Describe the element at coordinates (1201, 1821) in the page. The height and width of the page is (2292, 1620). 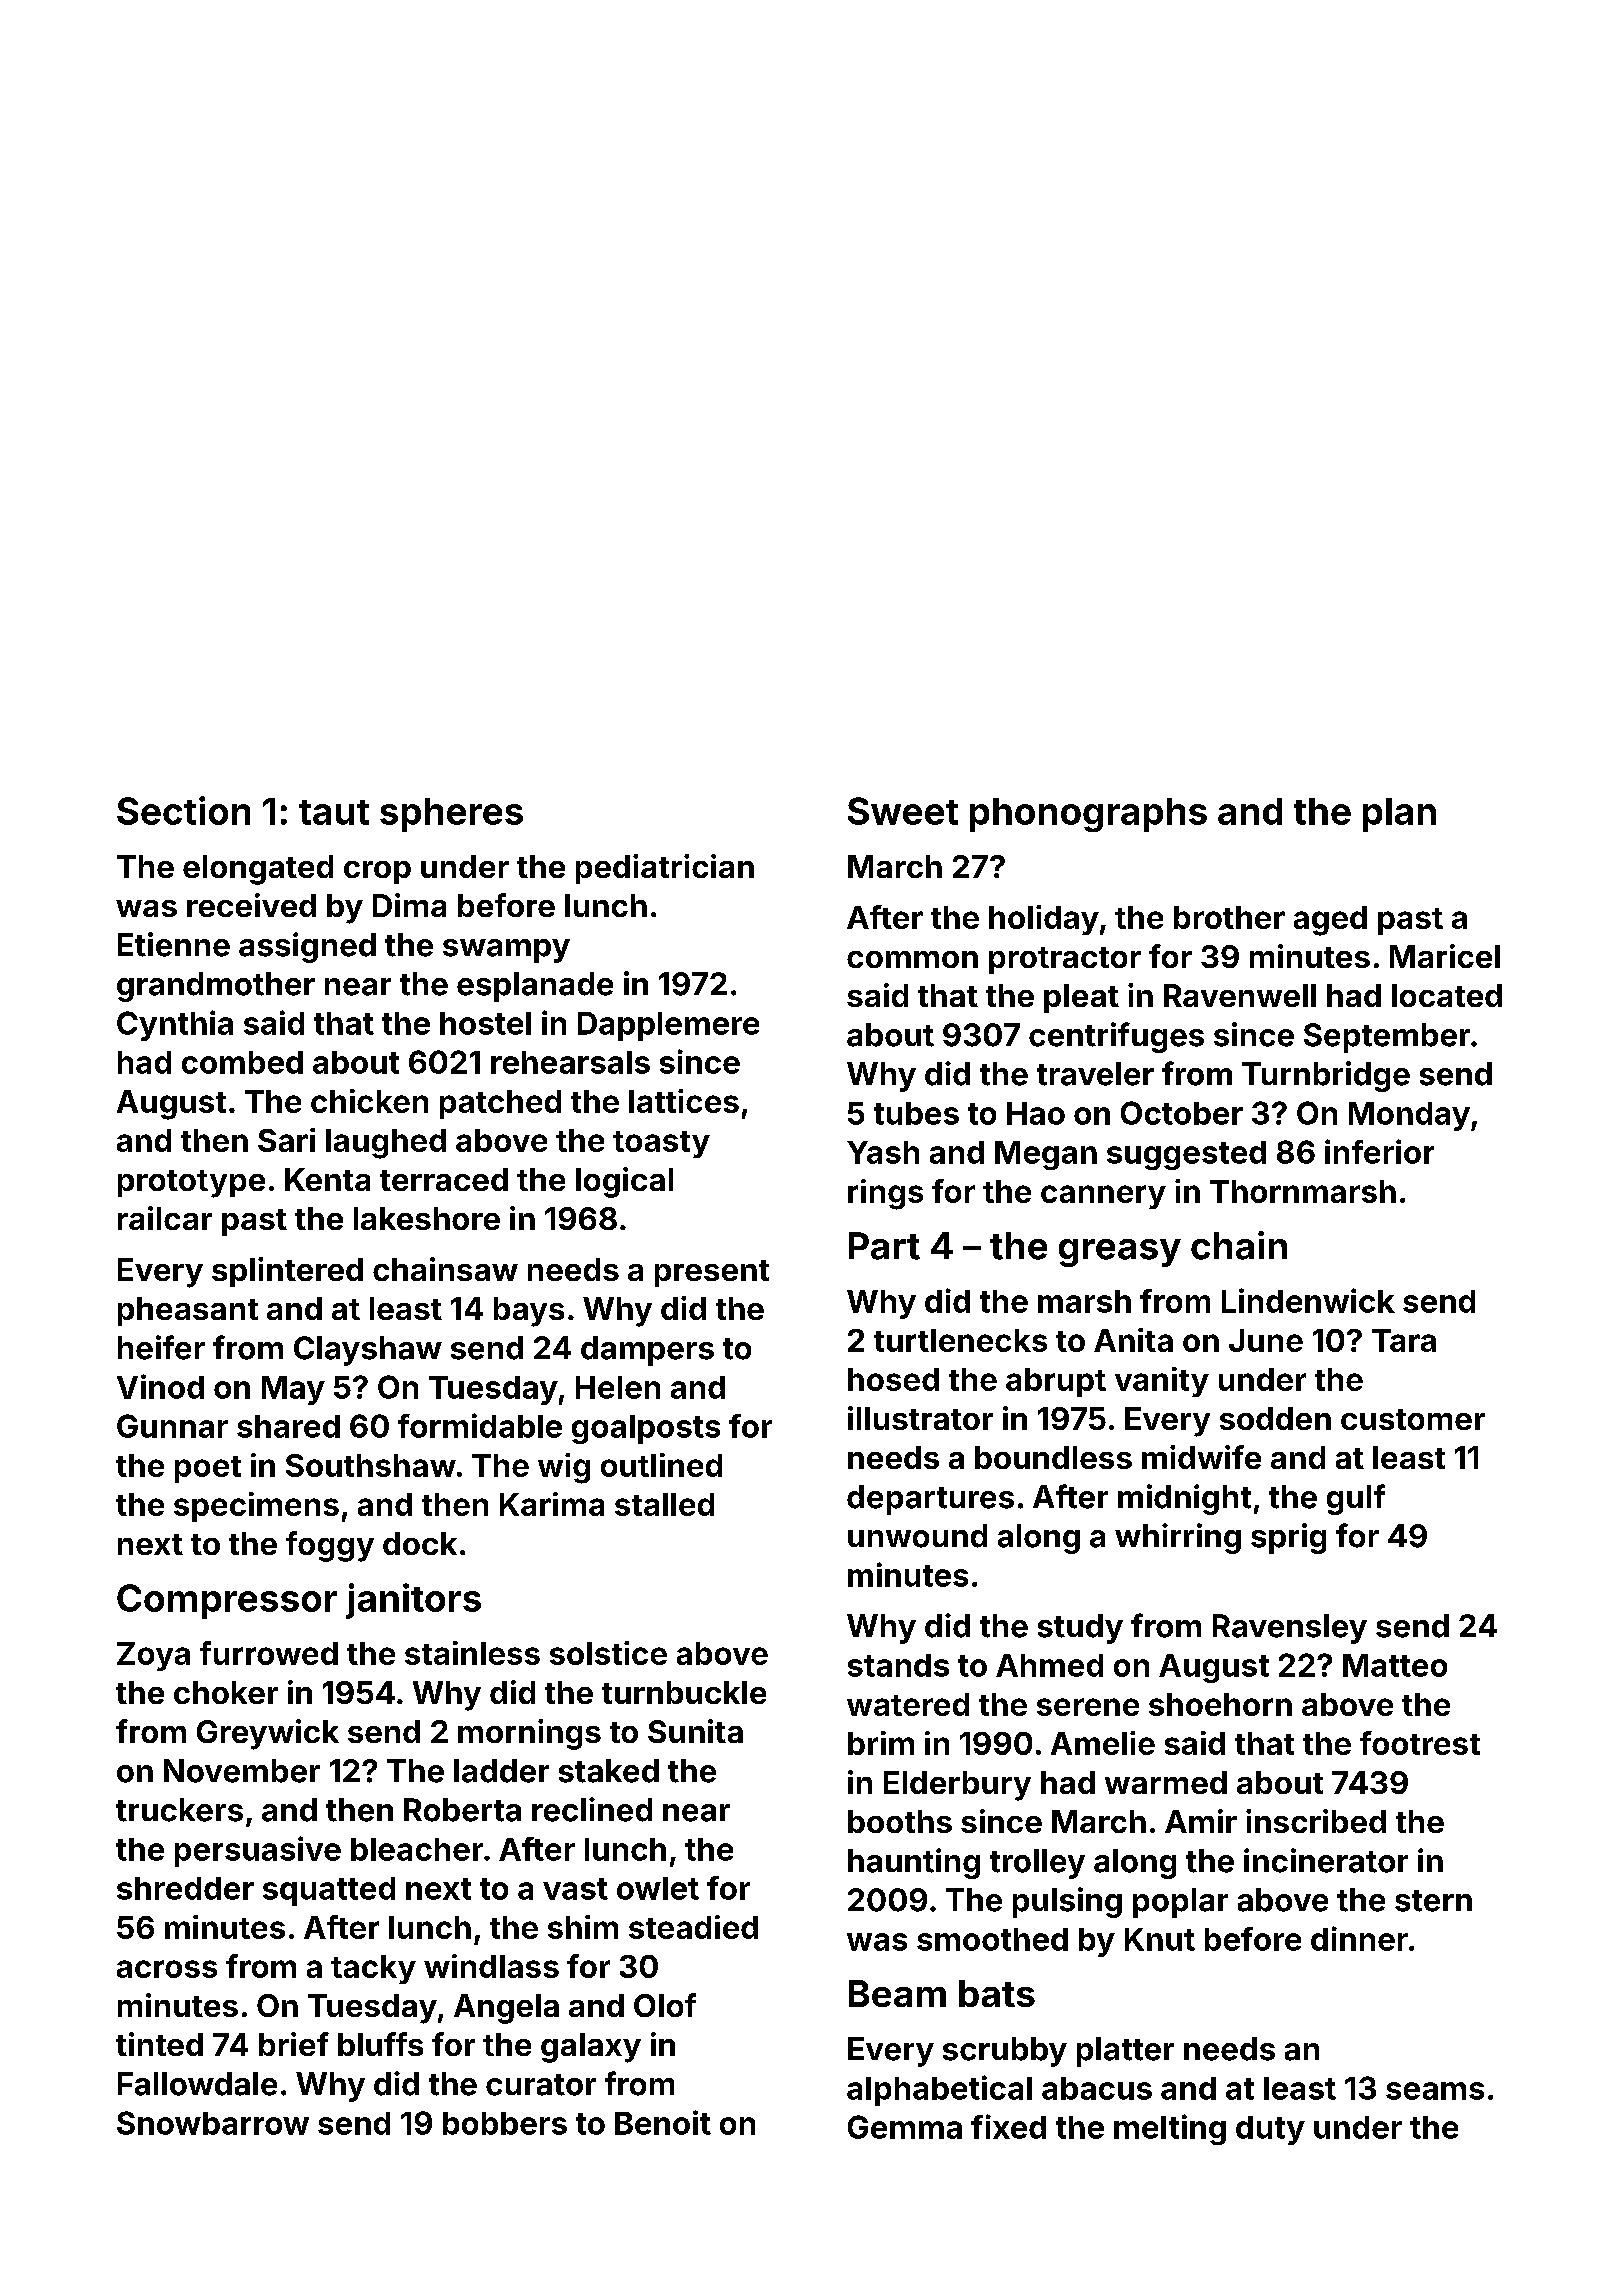
I see `Amir` at that location.
